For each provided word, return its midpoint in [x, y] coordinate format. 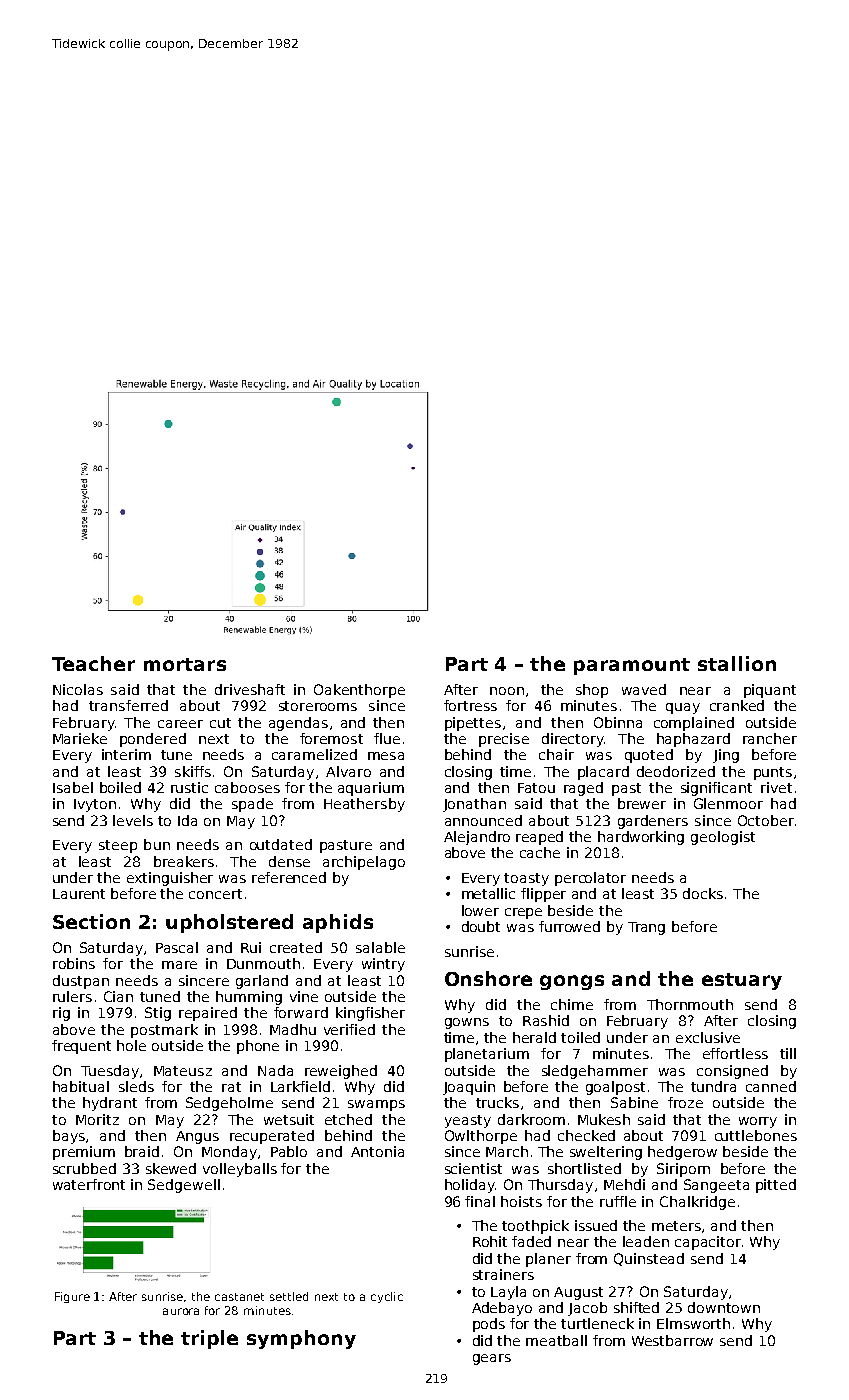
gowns [467, 1023]
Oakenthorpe [359, 691]
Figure [72, 1297]
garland [262, 982]
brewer [642, 803]
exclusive [708, 1037]
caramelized [314, 754]
